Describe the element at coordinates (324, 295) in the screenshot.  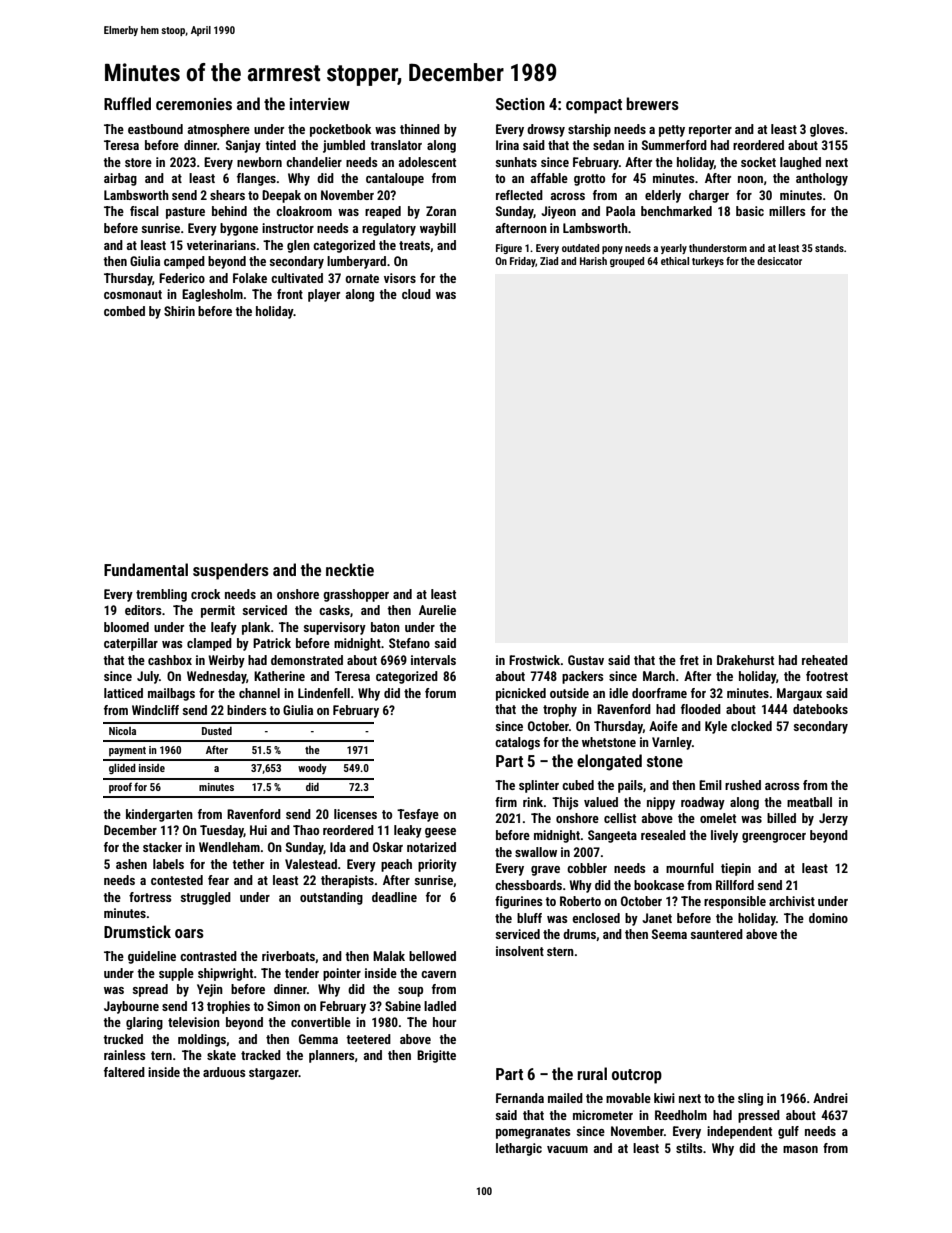
I see `player` at that location.
